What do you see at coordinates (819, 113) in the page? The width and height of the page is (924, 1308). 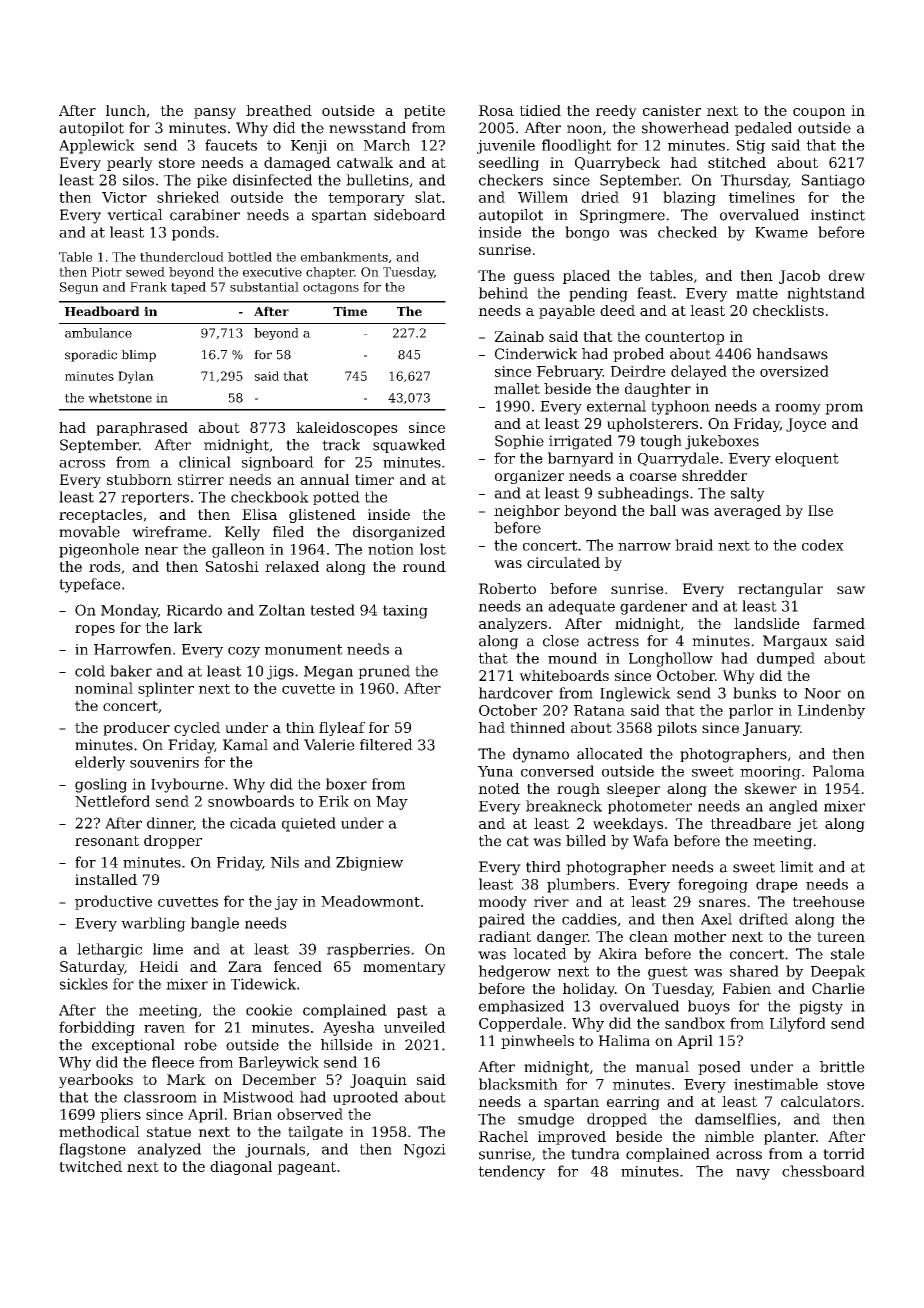 I see `coupon` at bounding box center [819, 113].
